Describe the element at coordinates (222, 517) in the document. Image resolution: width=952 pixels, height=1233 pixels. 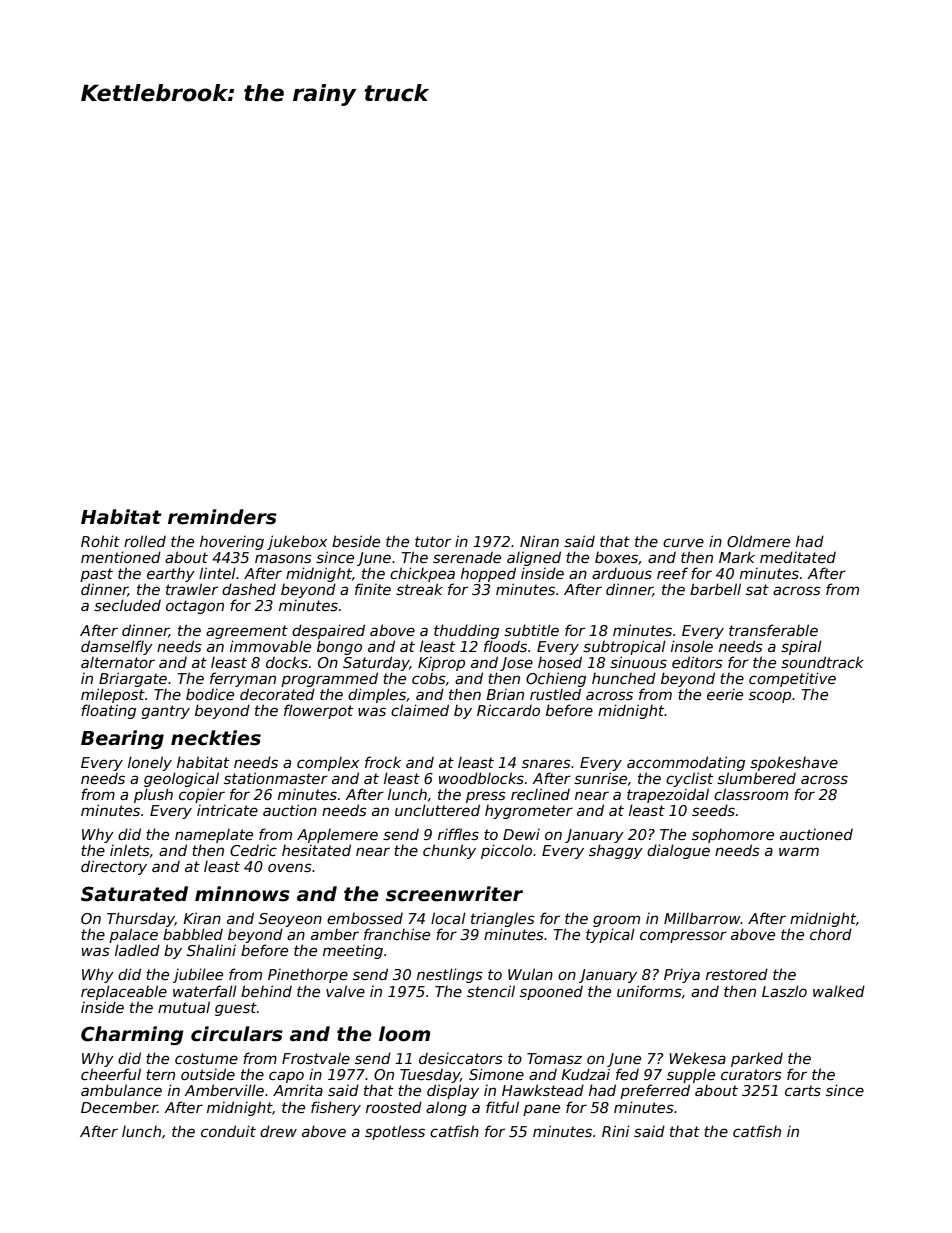
I see `reminders` at that location.
